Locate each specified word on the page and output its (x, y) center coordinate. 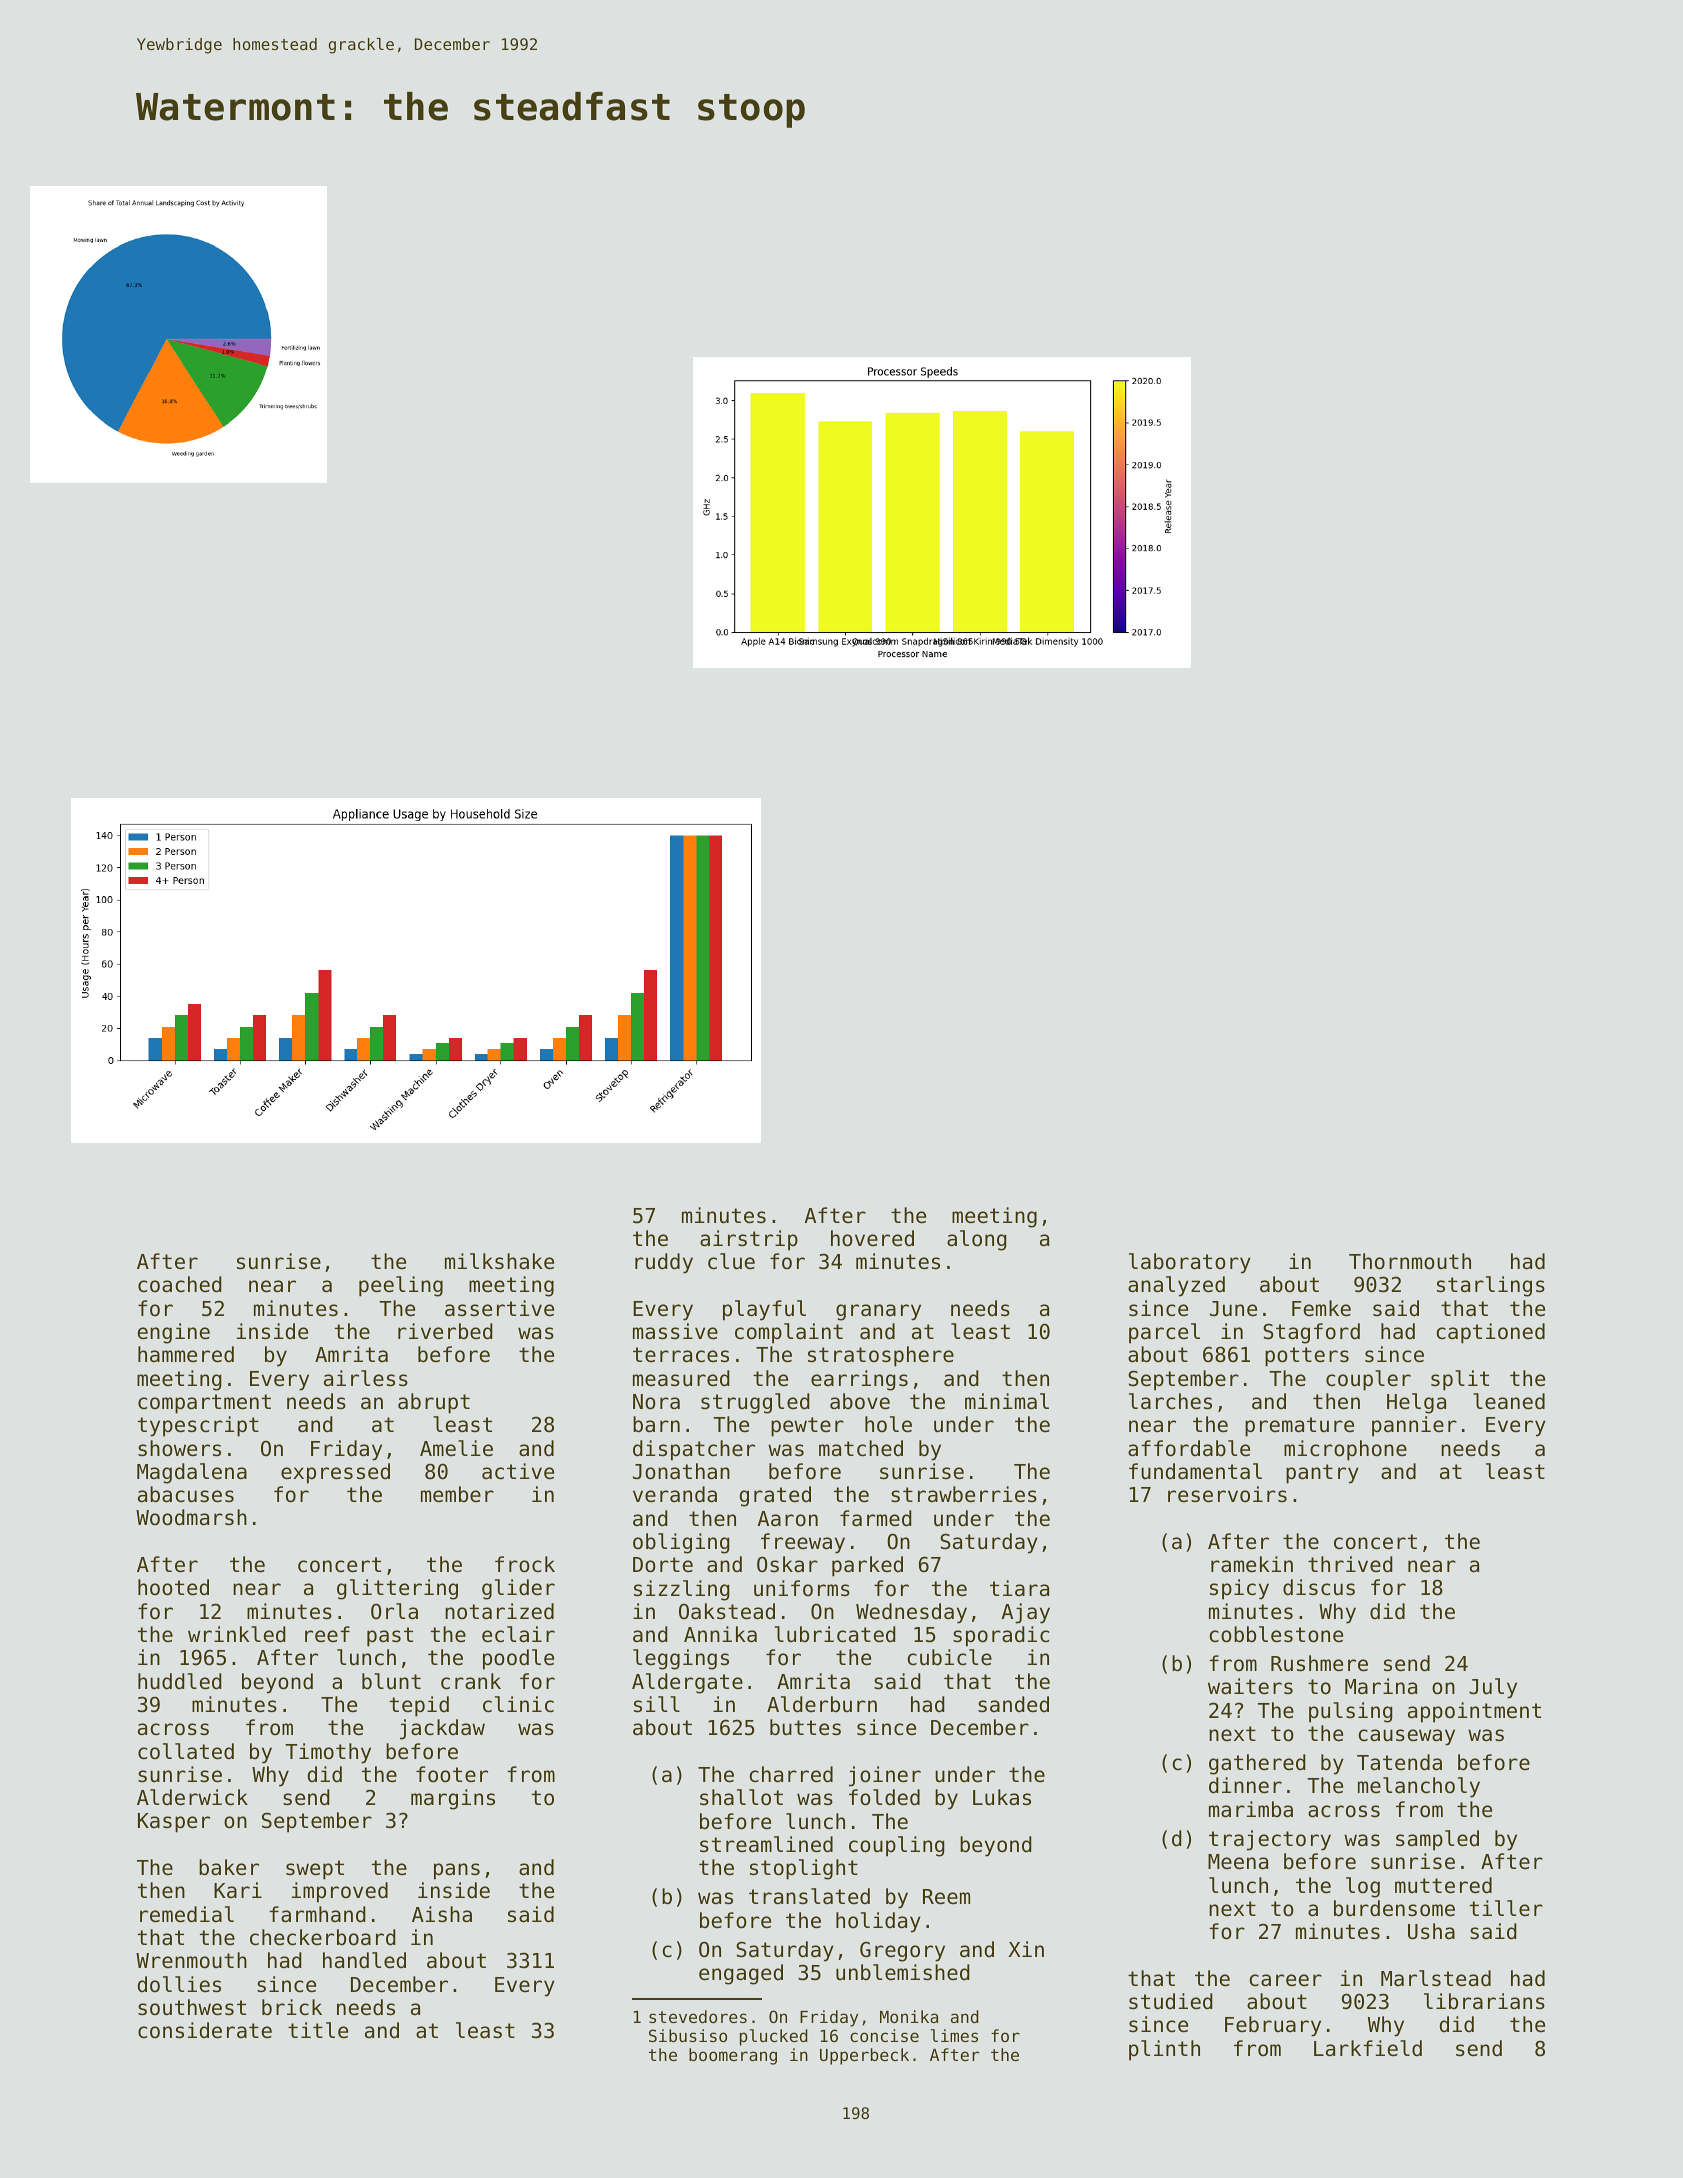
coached (180, 1284)
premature (1299, 1427)
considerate (205, 2030)
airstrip (749, 1240)
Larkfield (1368, 2048)
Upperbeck (864, 2056)
